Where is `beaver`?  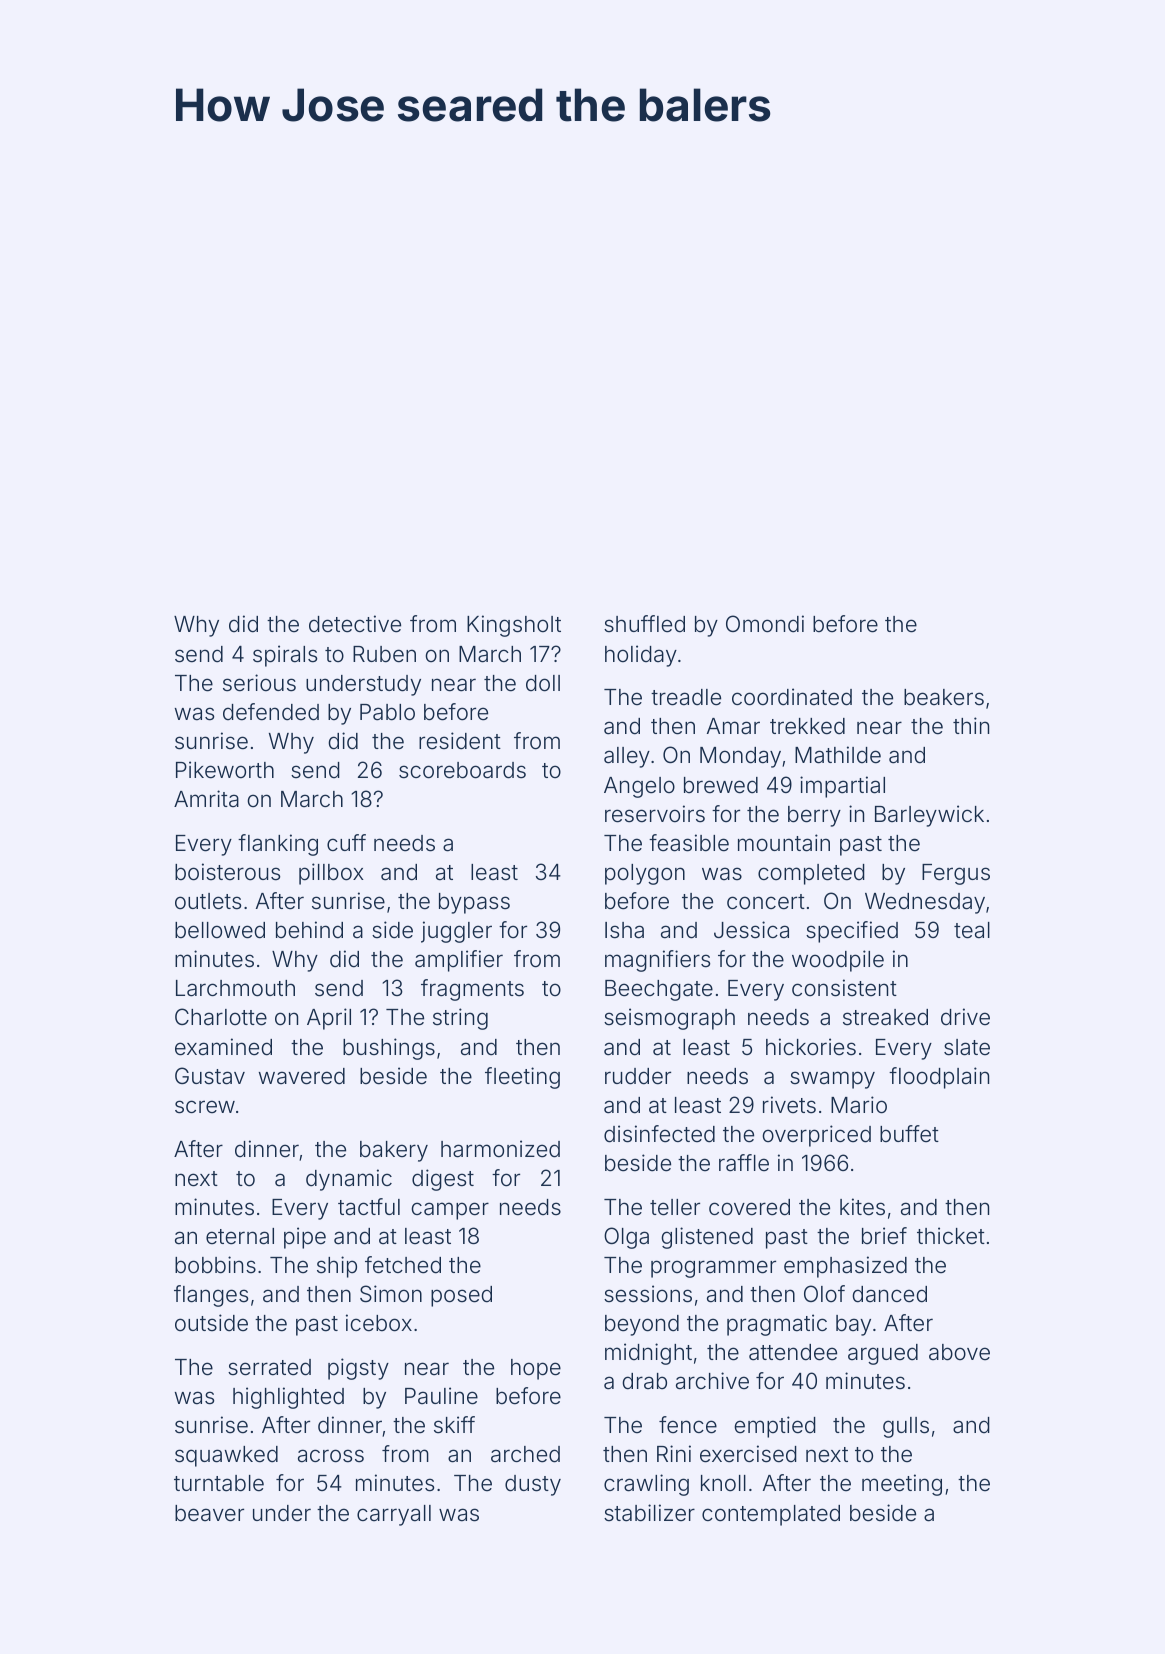
beaver is located at coordinates (209, 1513).
